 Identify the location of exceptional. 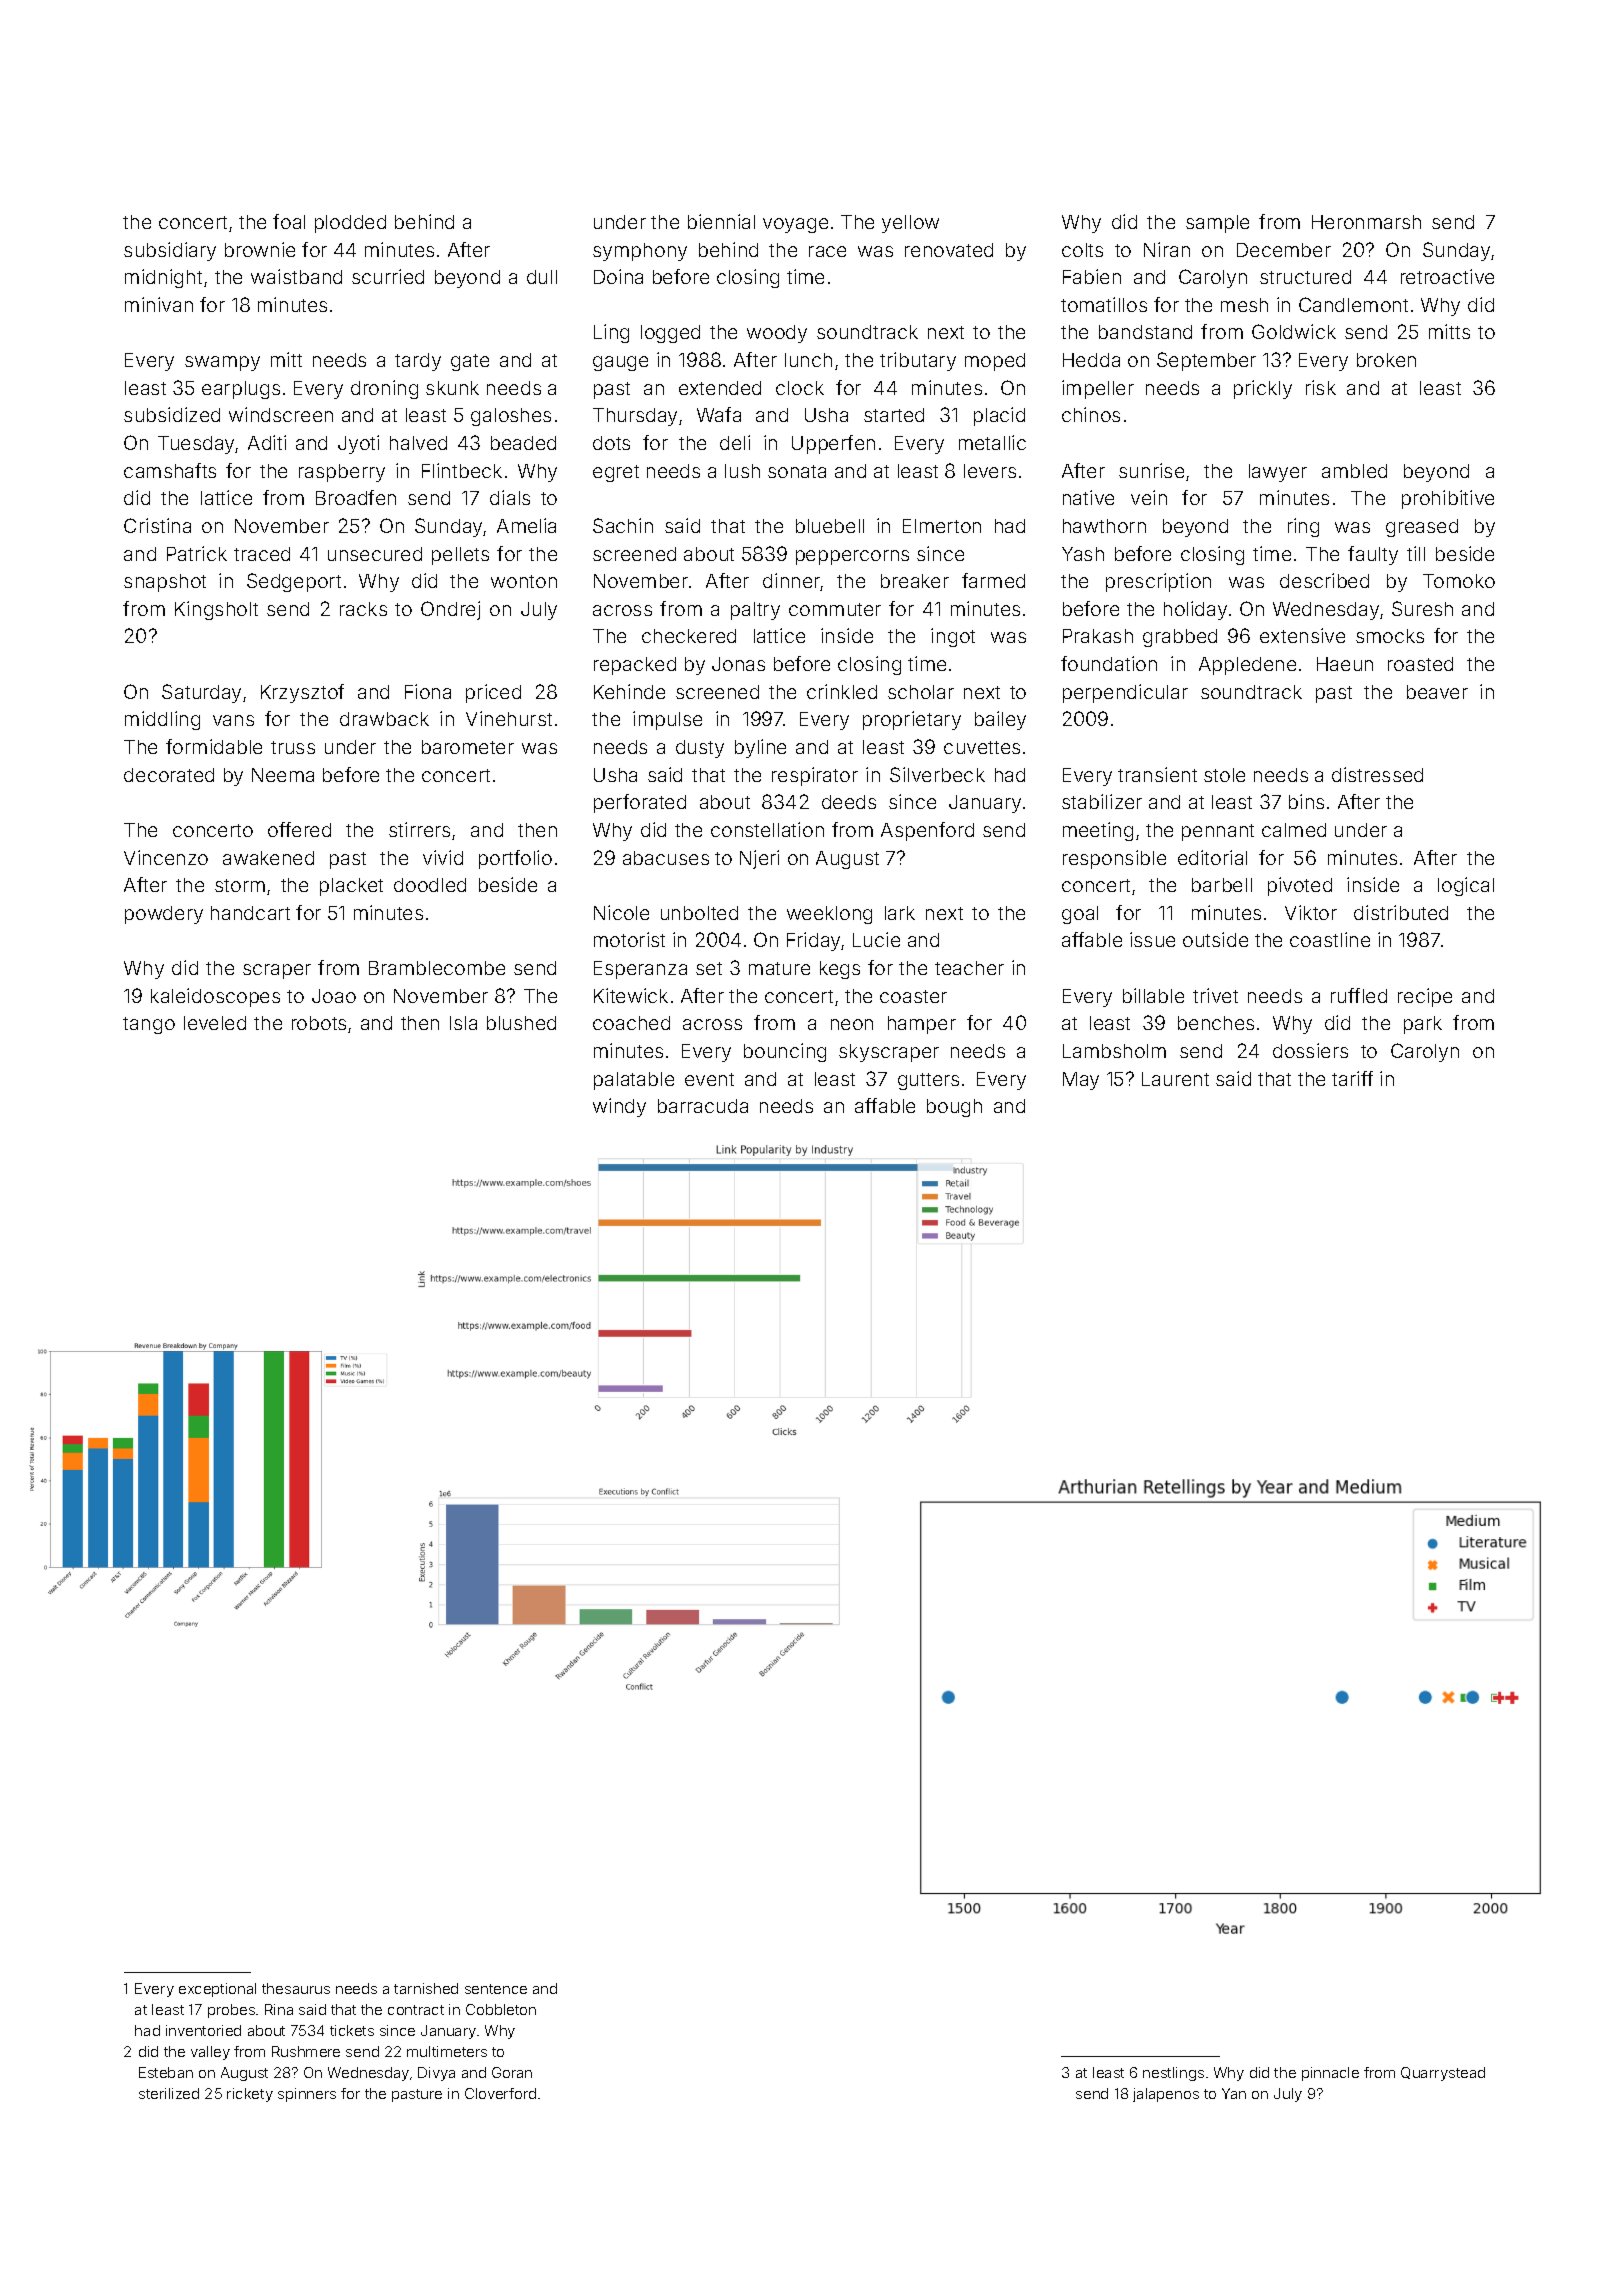
(217, 1990).
